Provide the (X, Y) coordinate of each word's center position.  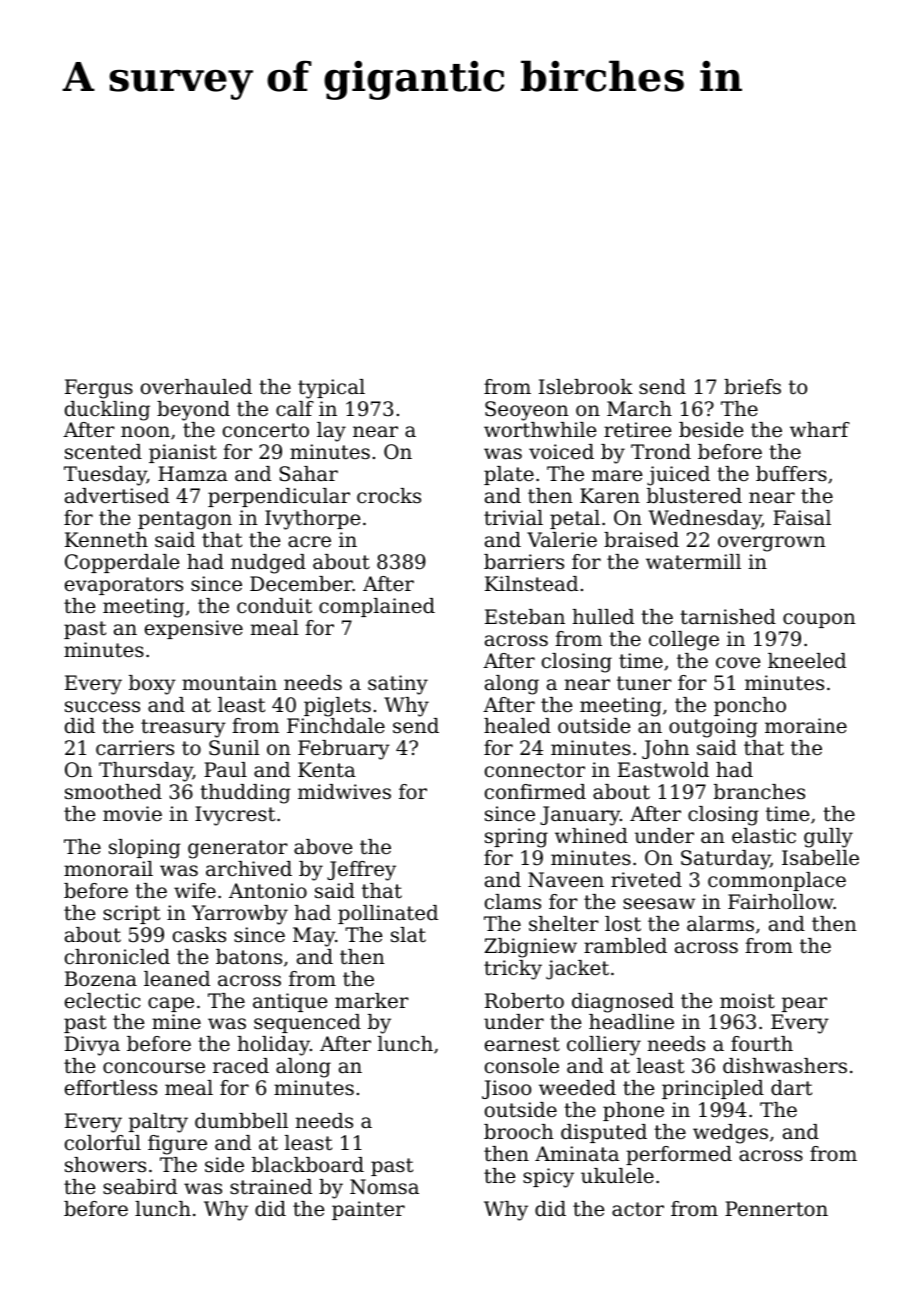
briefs (752, 387)
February (344, 750)
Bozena (101, 979)
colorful (103, 1143)
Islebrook (586, 387)
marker (372, 1001)
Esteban (525, 617)
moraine (806, 726)
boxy (152, 685)
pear (804, 1004)
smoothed (113, 792)
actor (638, 1209)
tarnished (728, 617)
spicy (548, 1178)
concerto (266, 430)
